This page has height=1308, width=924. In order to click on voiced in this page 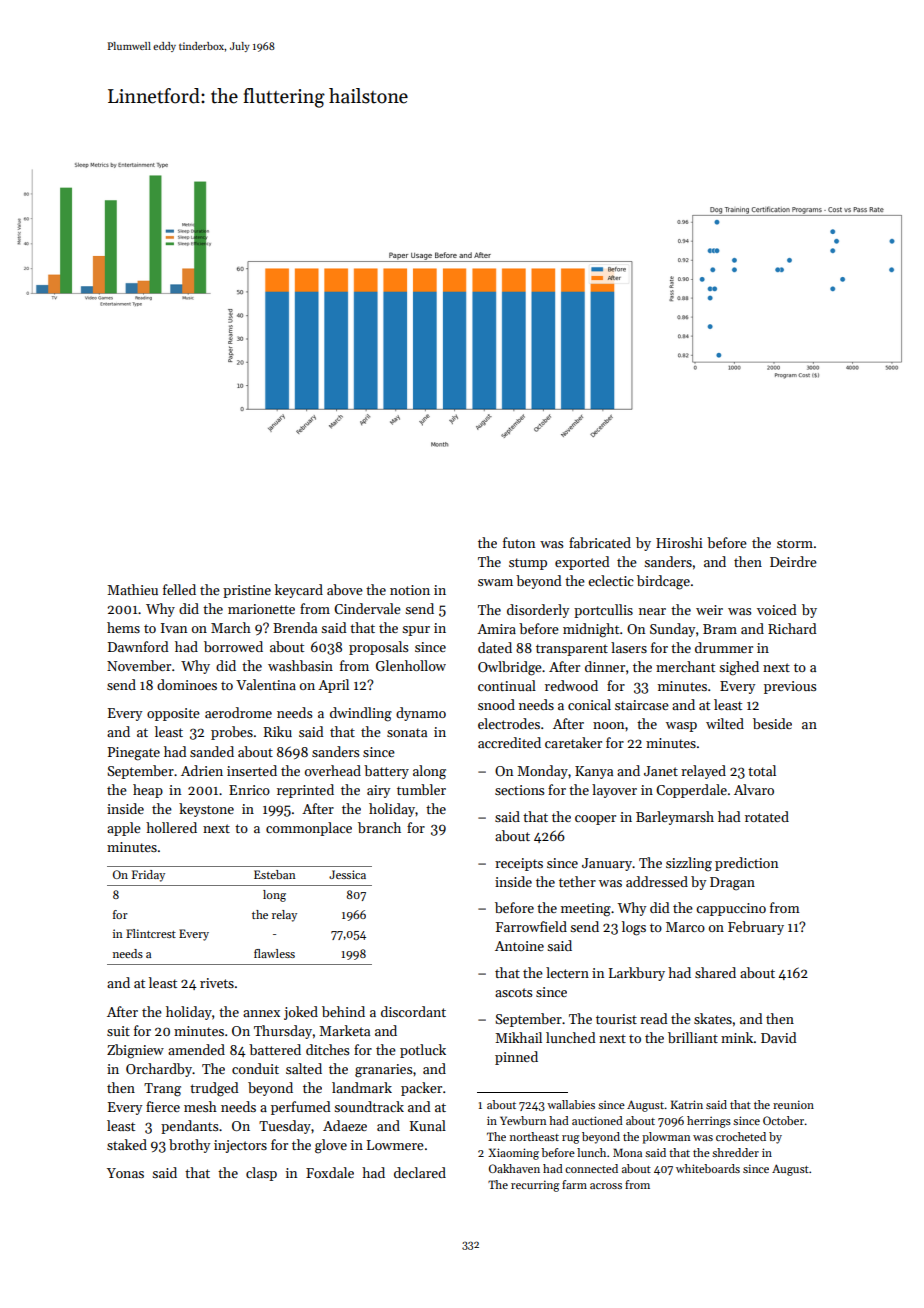, I will do `click(777, 609)`.
